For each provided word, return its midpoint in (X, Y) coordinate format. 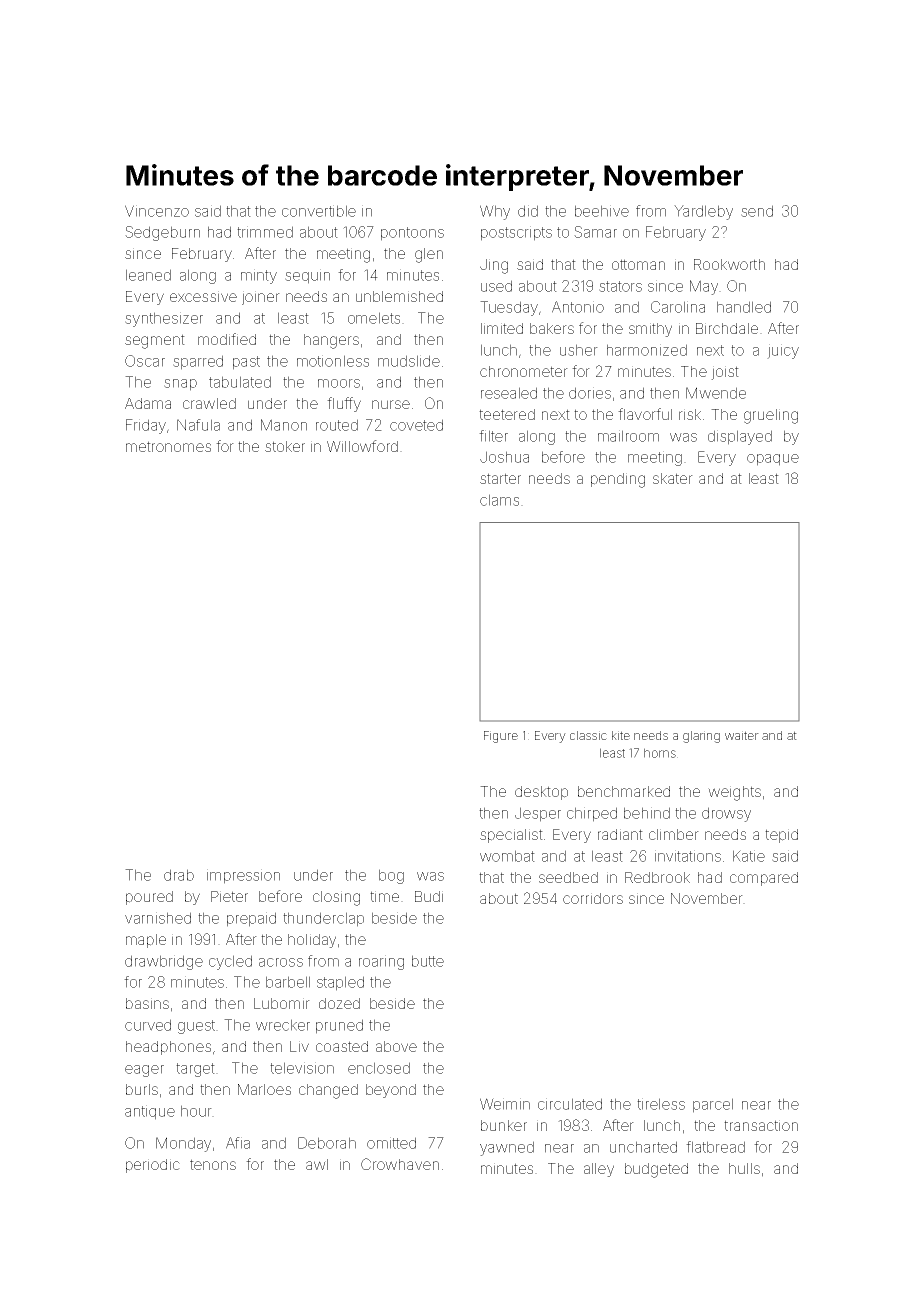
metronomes (168, 446)
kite (621, 735)
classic (588, 735)
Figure (501, 737)
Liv (299, 1046)
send (757, 211)
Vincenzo (157, 211)
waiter (742, 735)
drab (179, 875)
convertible (319, 211)
